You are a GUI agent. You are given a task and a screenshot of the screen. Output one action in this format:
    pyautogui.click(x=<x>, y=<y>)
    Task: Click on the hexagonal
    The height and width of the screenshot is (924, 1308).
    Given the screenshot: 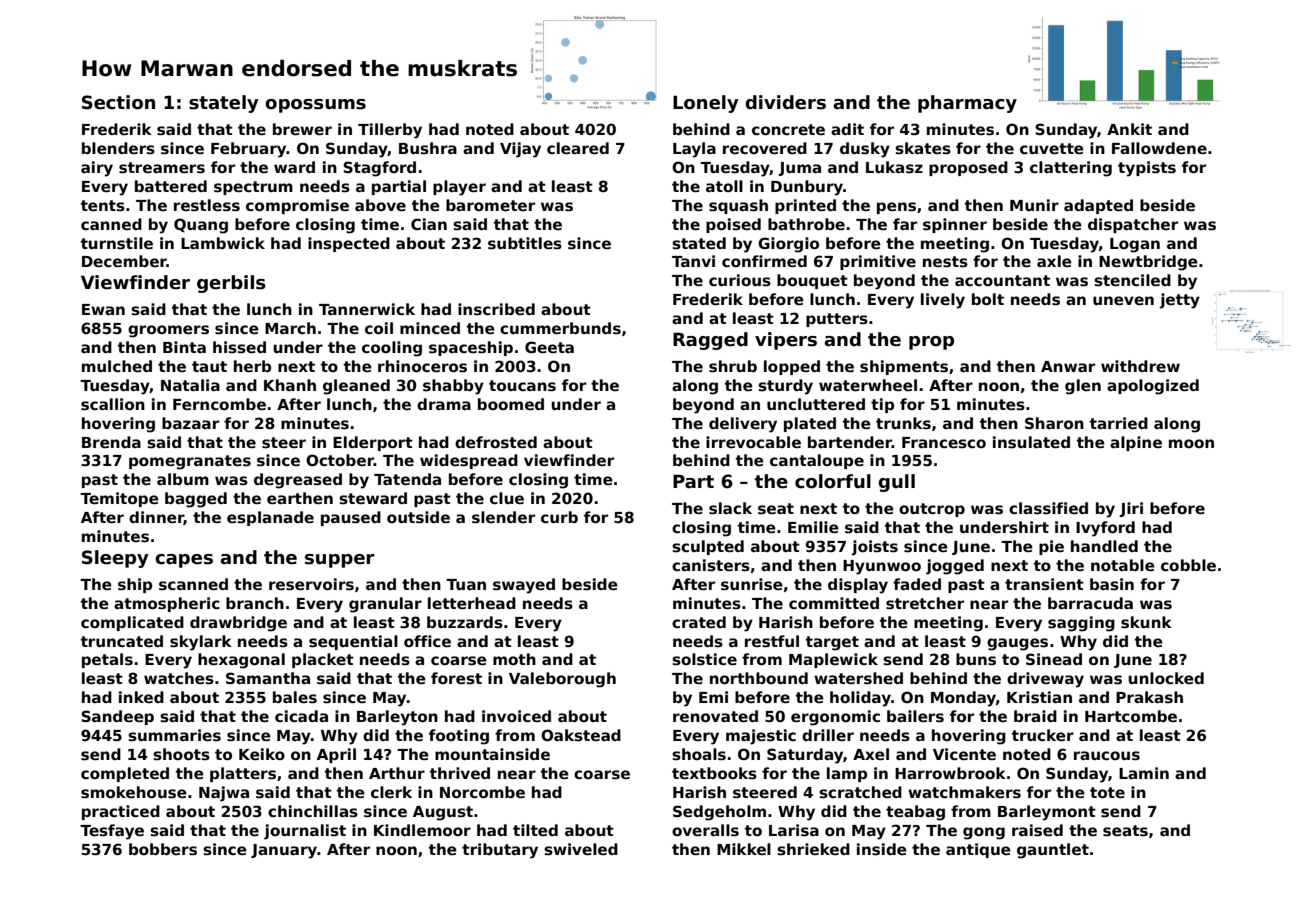 What is the action you would take?
    pyautogui.click(x=241, y=661)
